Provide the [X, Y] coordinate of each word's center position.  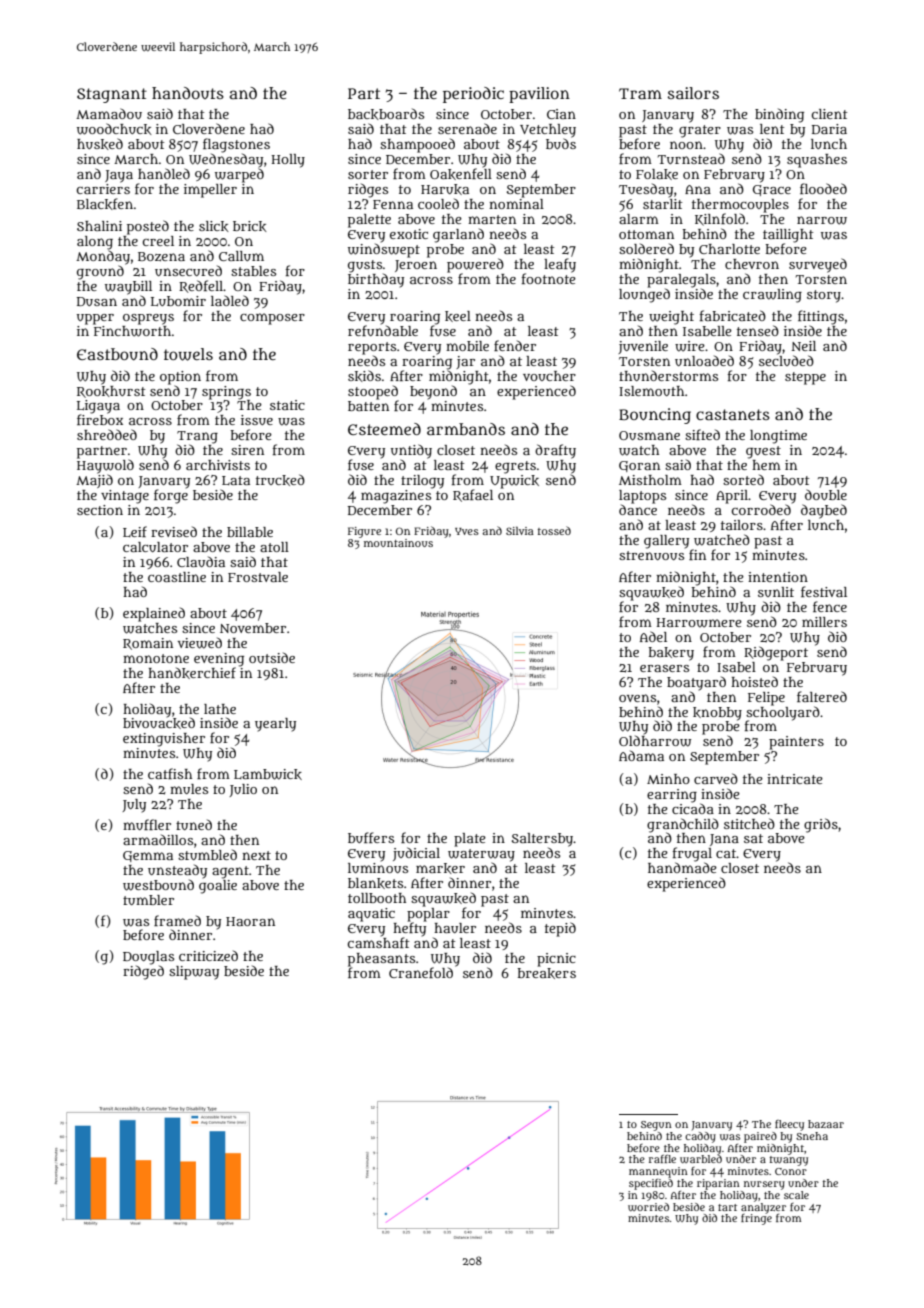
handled [164, 173]
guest [763, 452]
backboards [386, 114]
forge [171, 496]
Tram [640, 93]
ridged [143, 972]
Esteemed [384, 429]
